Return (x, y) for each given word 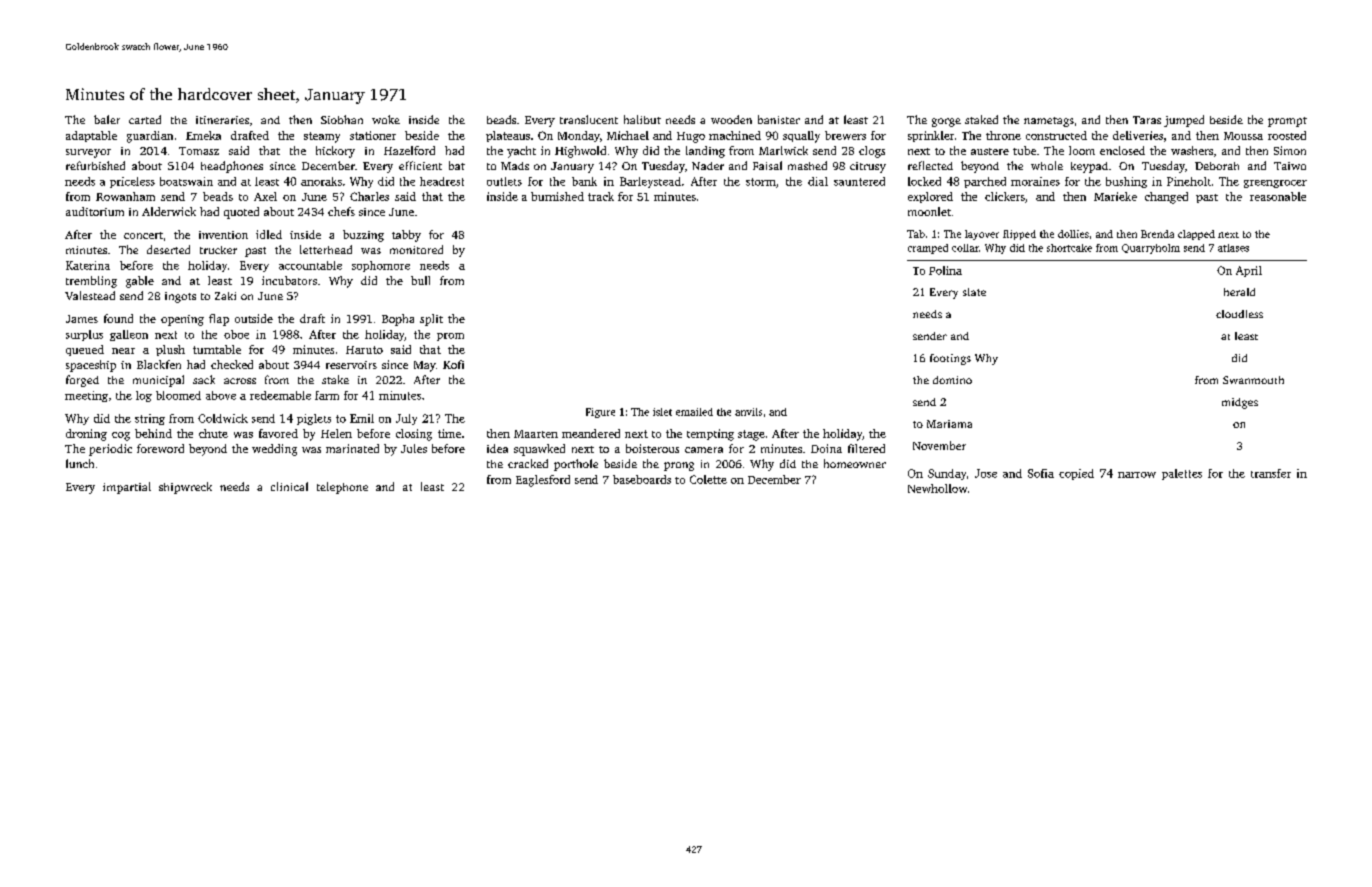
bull (420, 280)
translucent (589, 119)
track (601, 196)
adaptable (91, 136)
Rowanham (125, 196)
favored (278, 433)
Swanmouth (1253, 380)
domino (952, 380)
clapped (1196, 235)
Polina (945, 270)
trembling (91, 282)
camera (704, 450)
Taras (1147, 120)
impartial (127, 488)
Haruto (364, 350)
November (939, 445)
